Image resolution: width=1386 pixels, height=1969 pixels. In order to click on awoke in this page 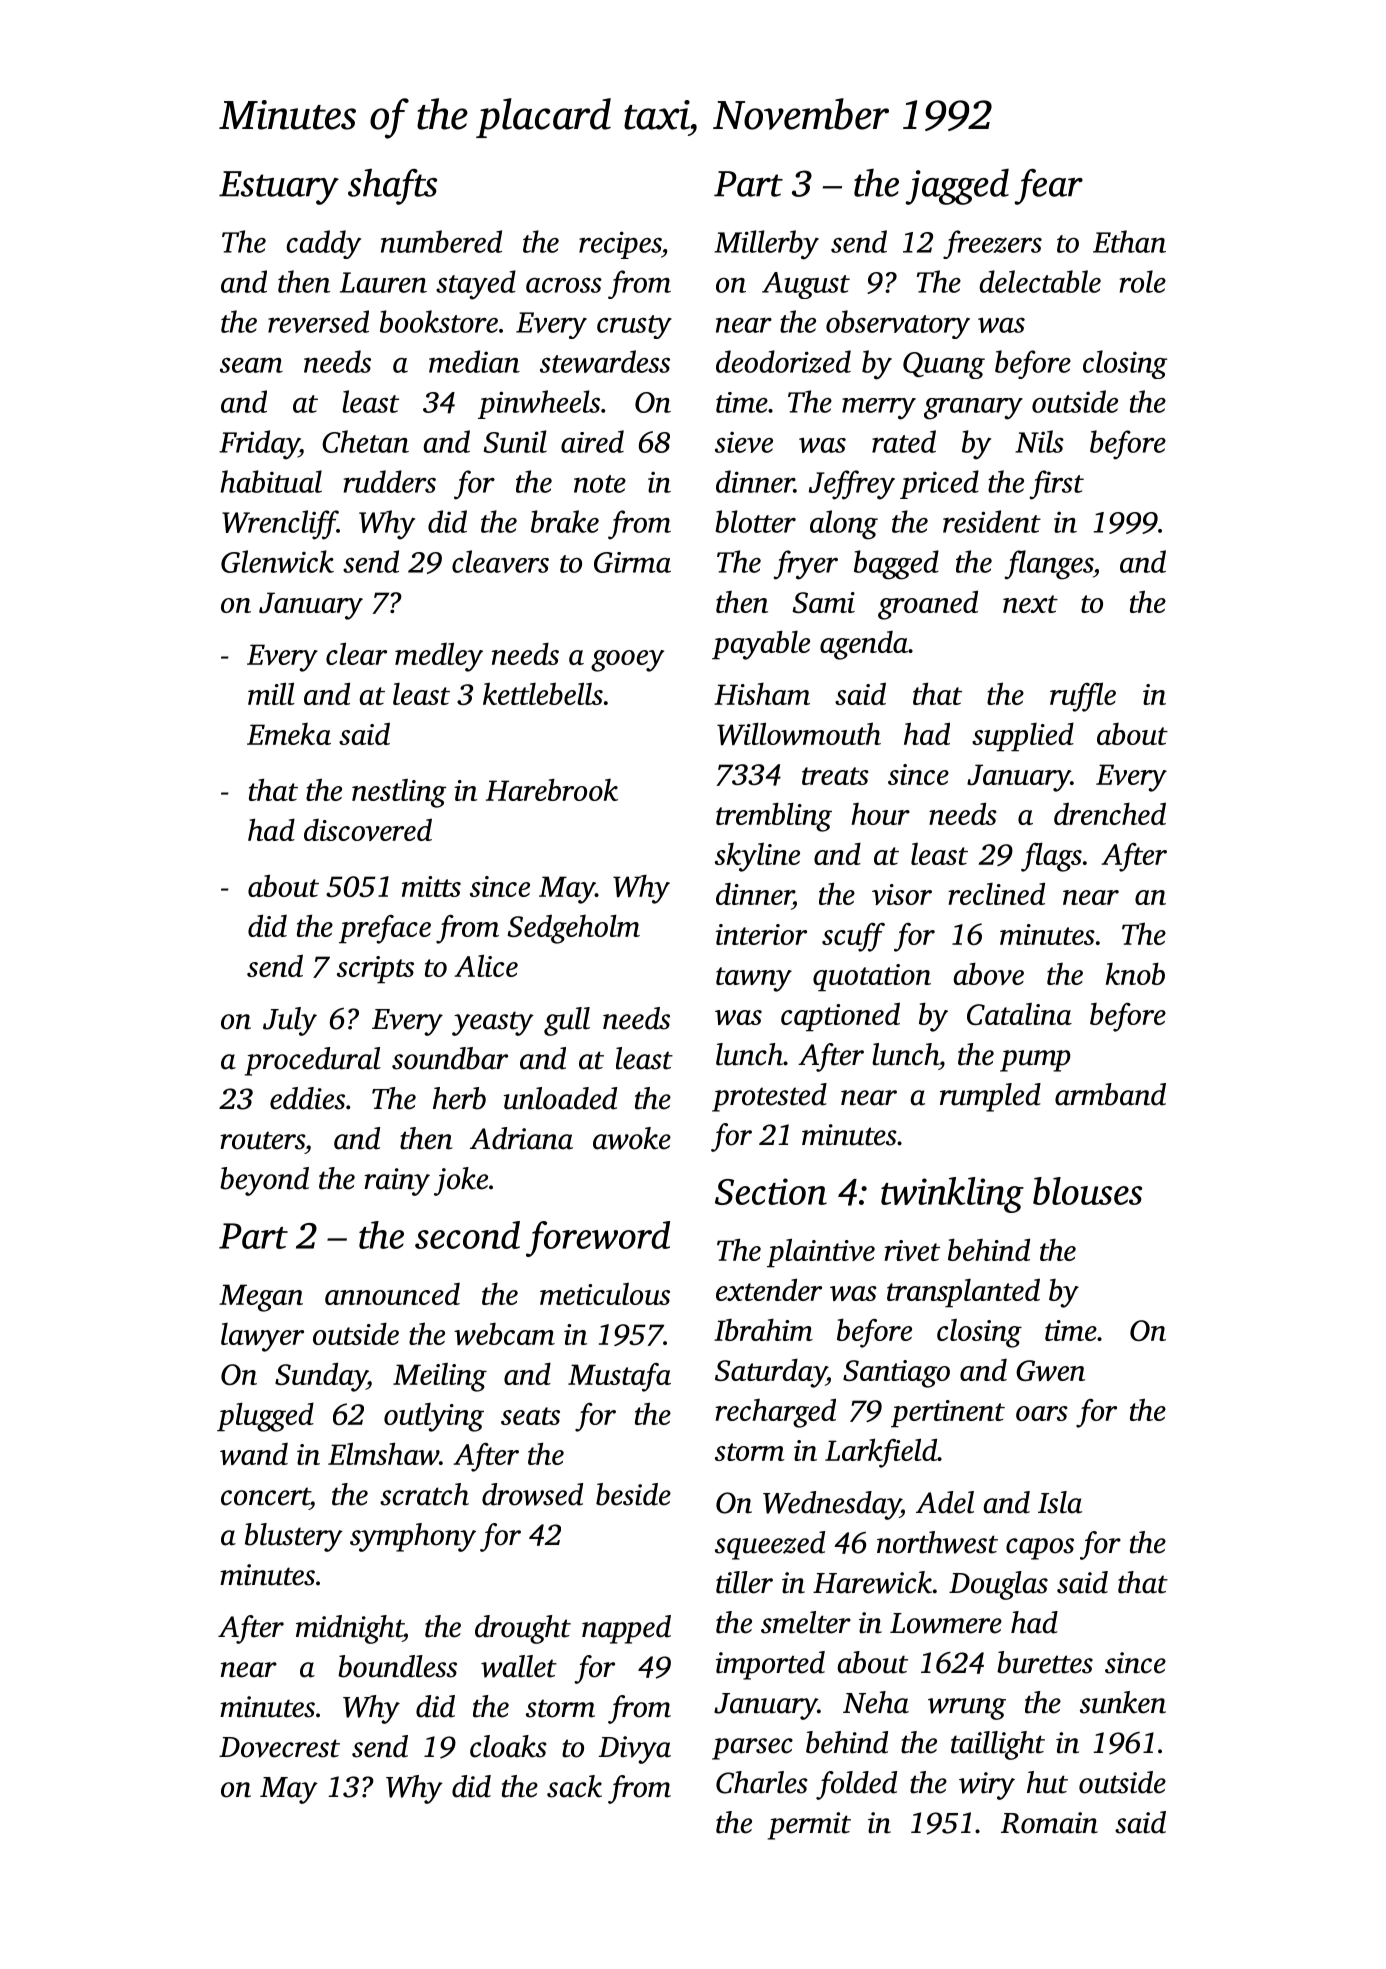, I will do `click(632, 1138)`.
